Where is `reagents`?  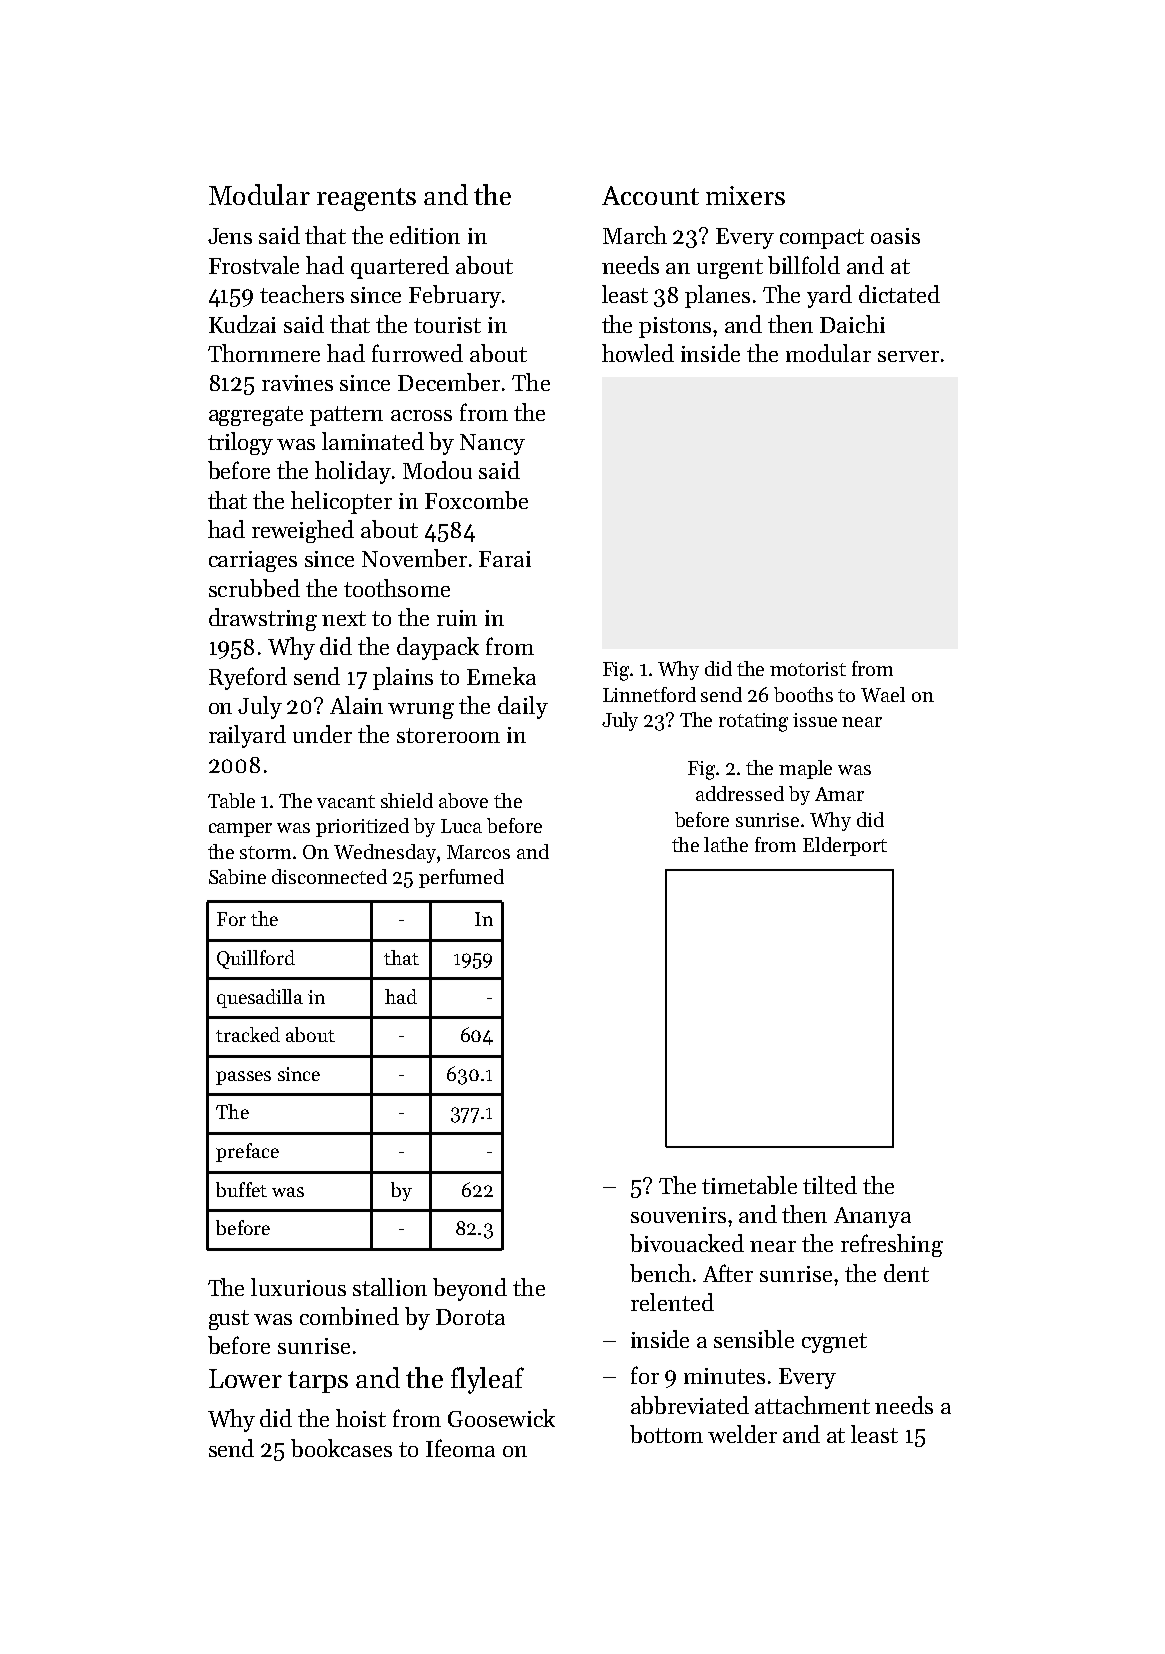 reagents is located at coordinates (366, 199).
